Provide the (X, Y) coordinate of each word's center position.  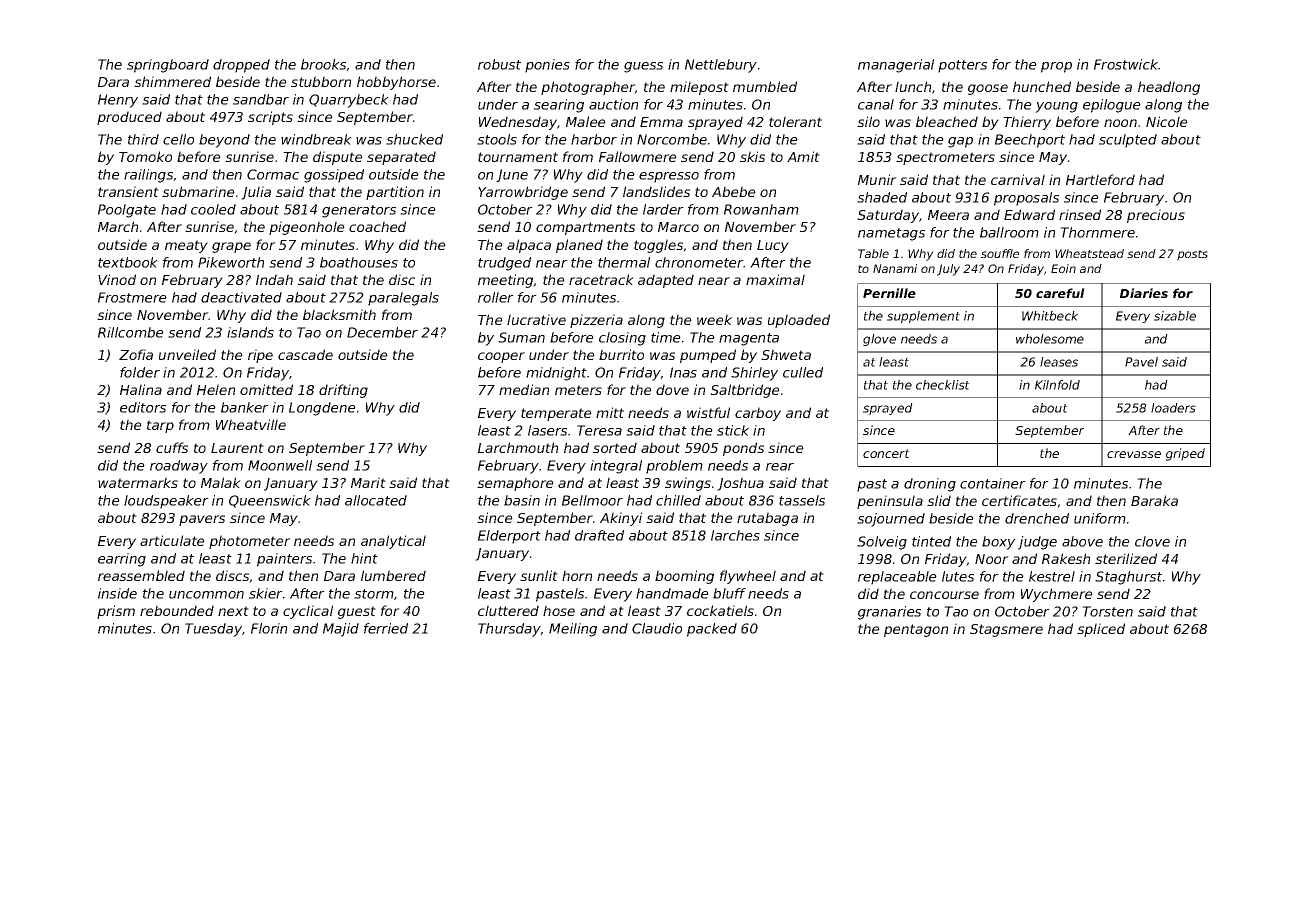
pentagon (916, 630)
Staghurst (1128, 578)
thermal (624, 262)
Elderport (509, 537)
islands (250, 332)
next (233, 611)
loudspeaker (166, 502)
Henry (118, 101)
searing (559, 106)
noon (1120, 123)
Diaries (1144, 293)
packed (712, 630)
